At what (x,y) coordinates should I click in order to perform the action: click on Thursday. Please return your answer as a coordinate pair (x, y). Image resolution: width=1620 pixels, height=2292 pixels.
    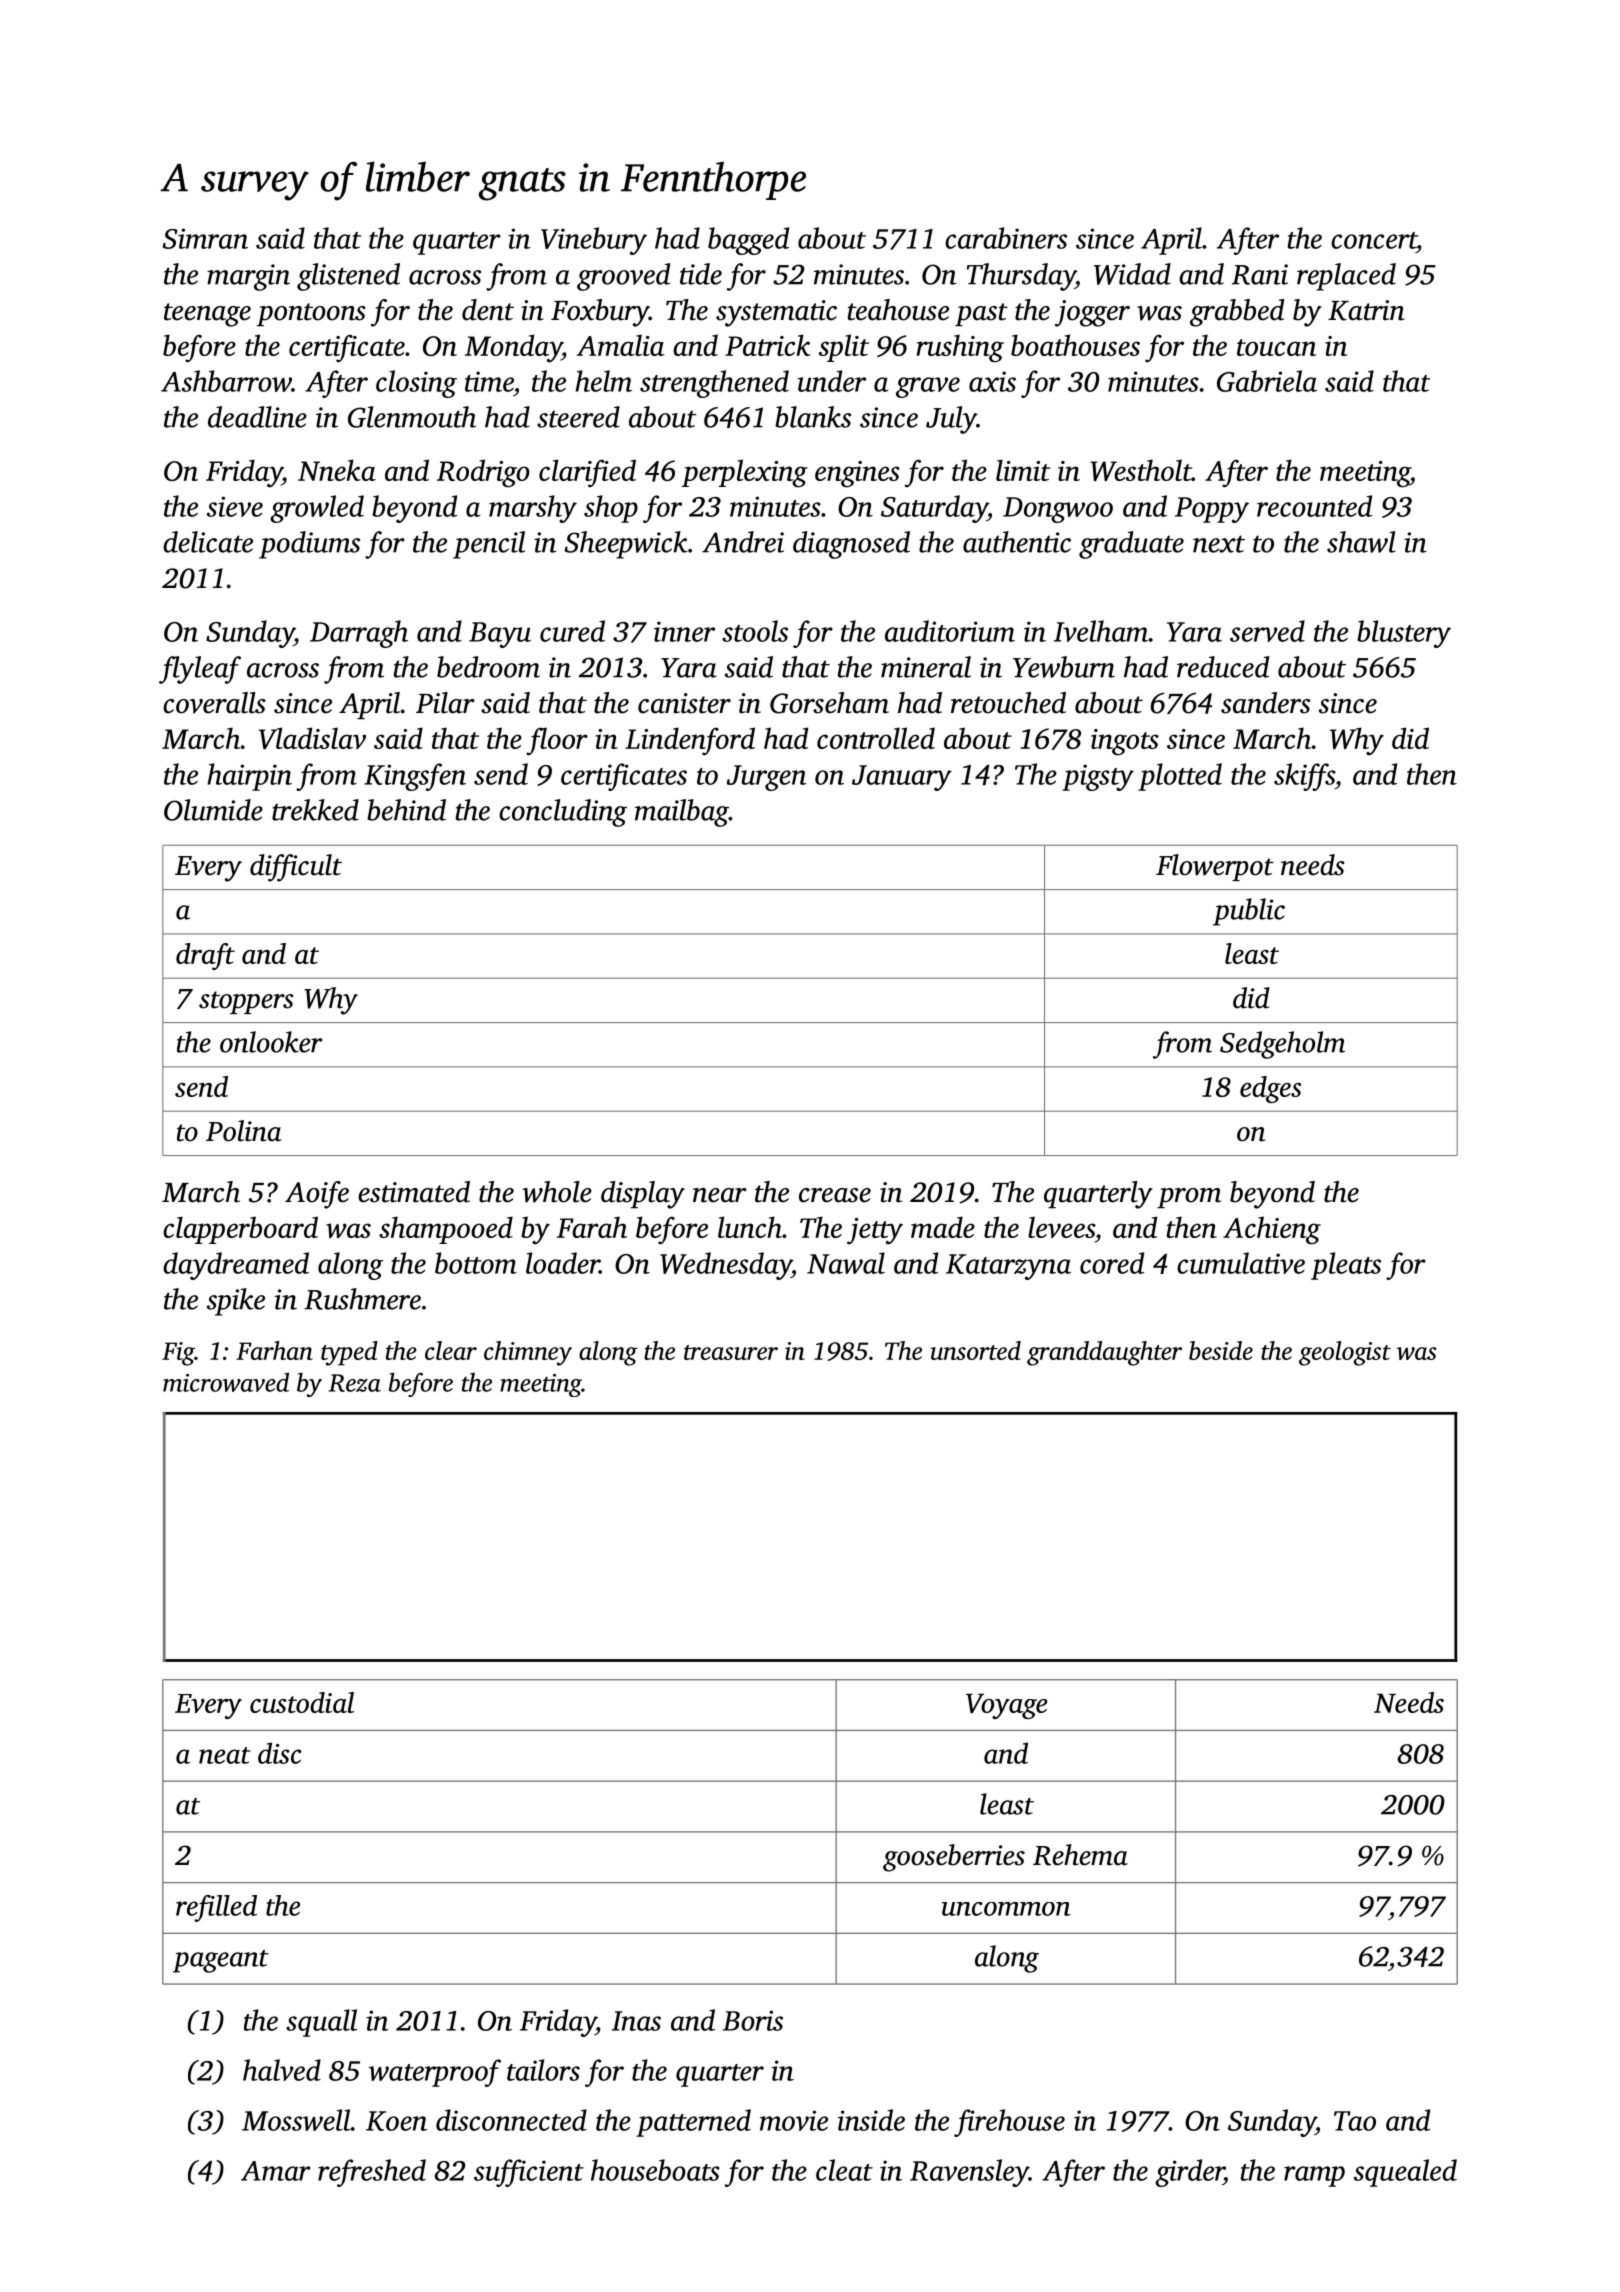
    Looking at the image, I should click on (1021, 277).
